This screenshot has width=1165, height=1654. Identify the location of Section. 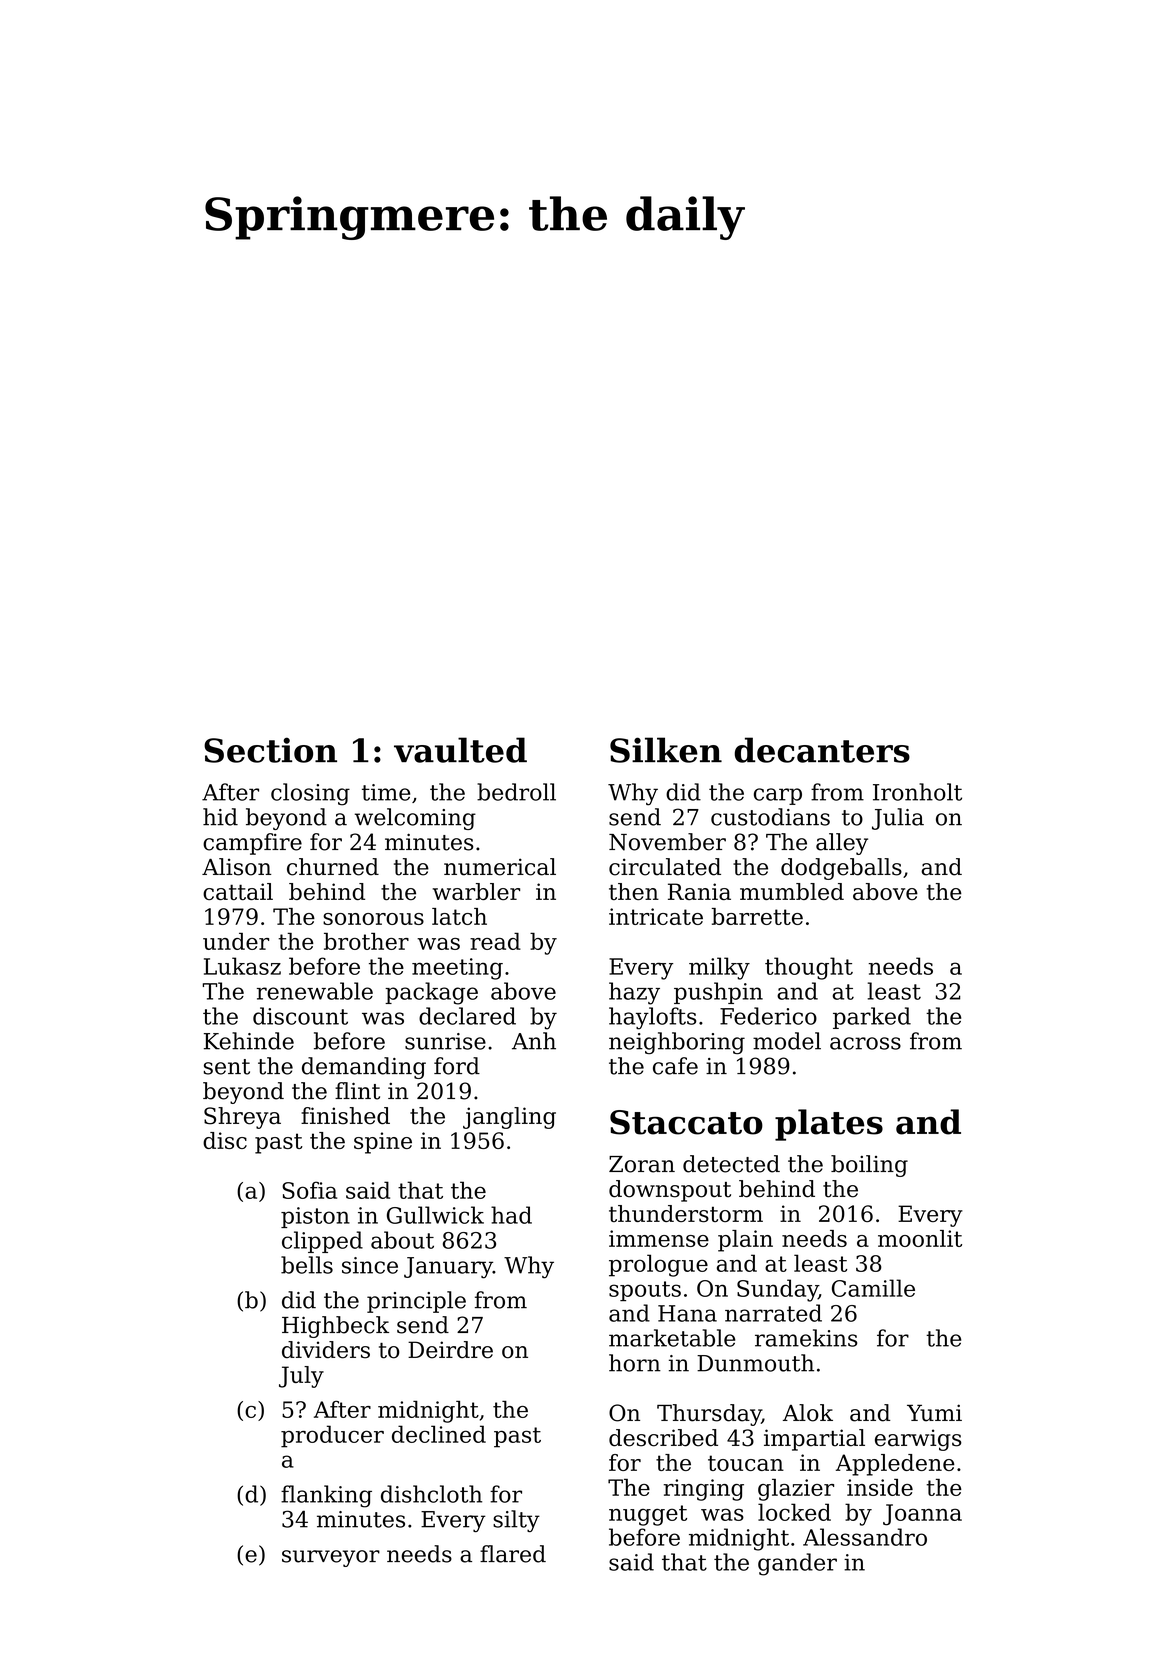
(270, 750).
